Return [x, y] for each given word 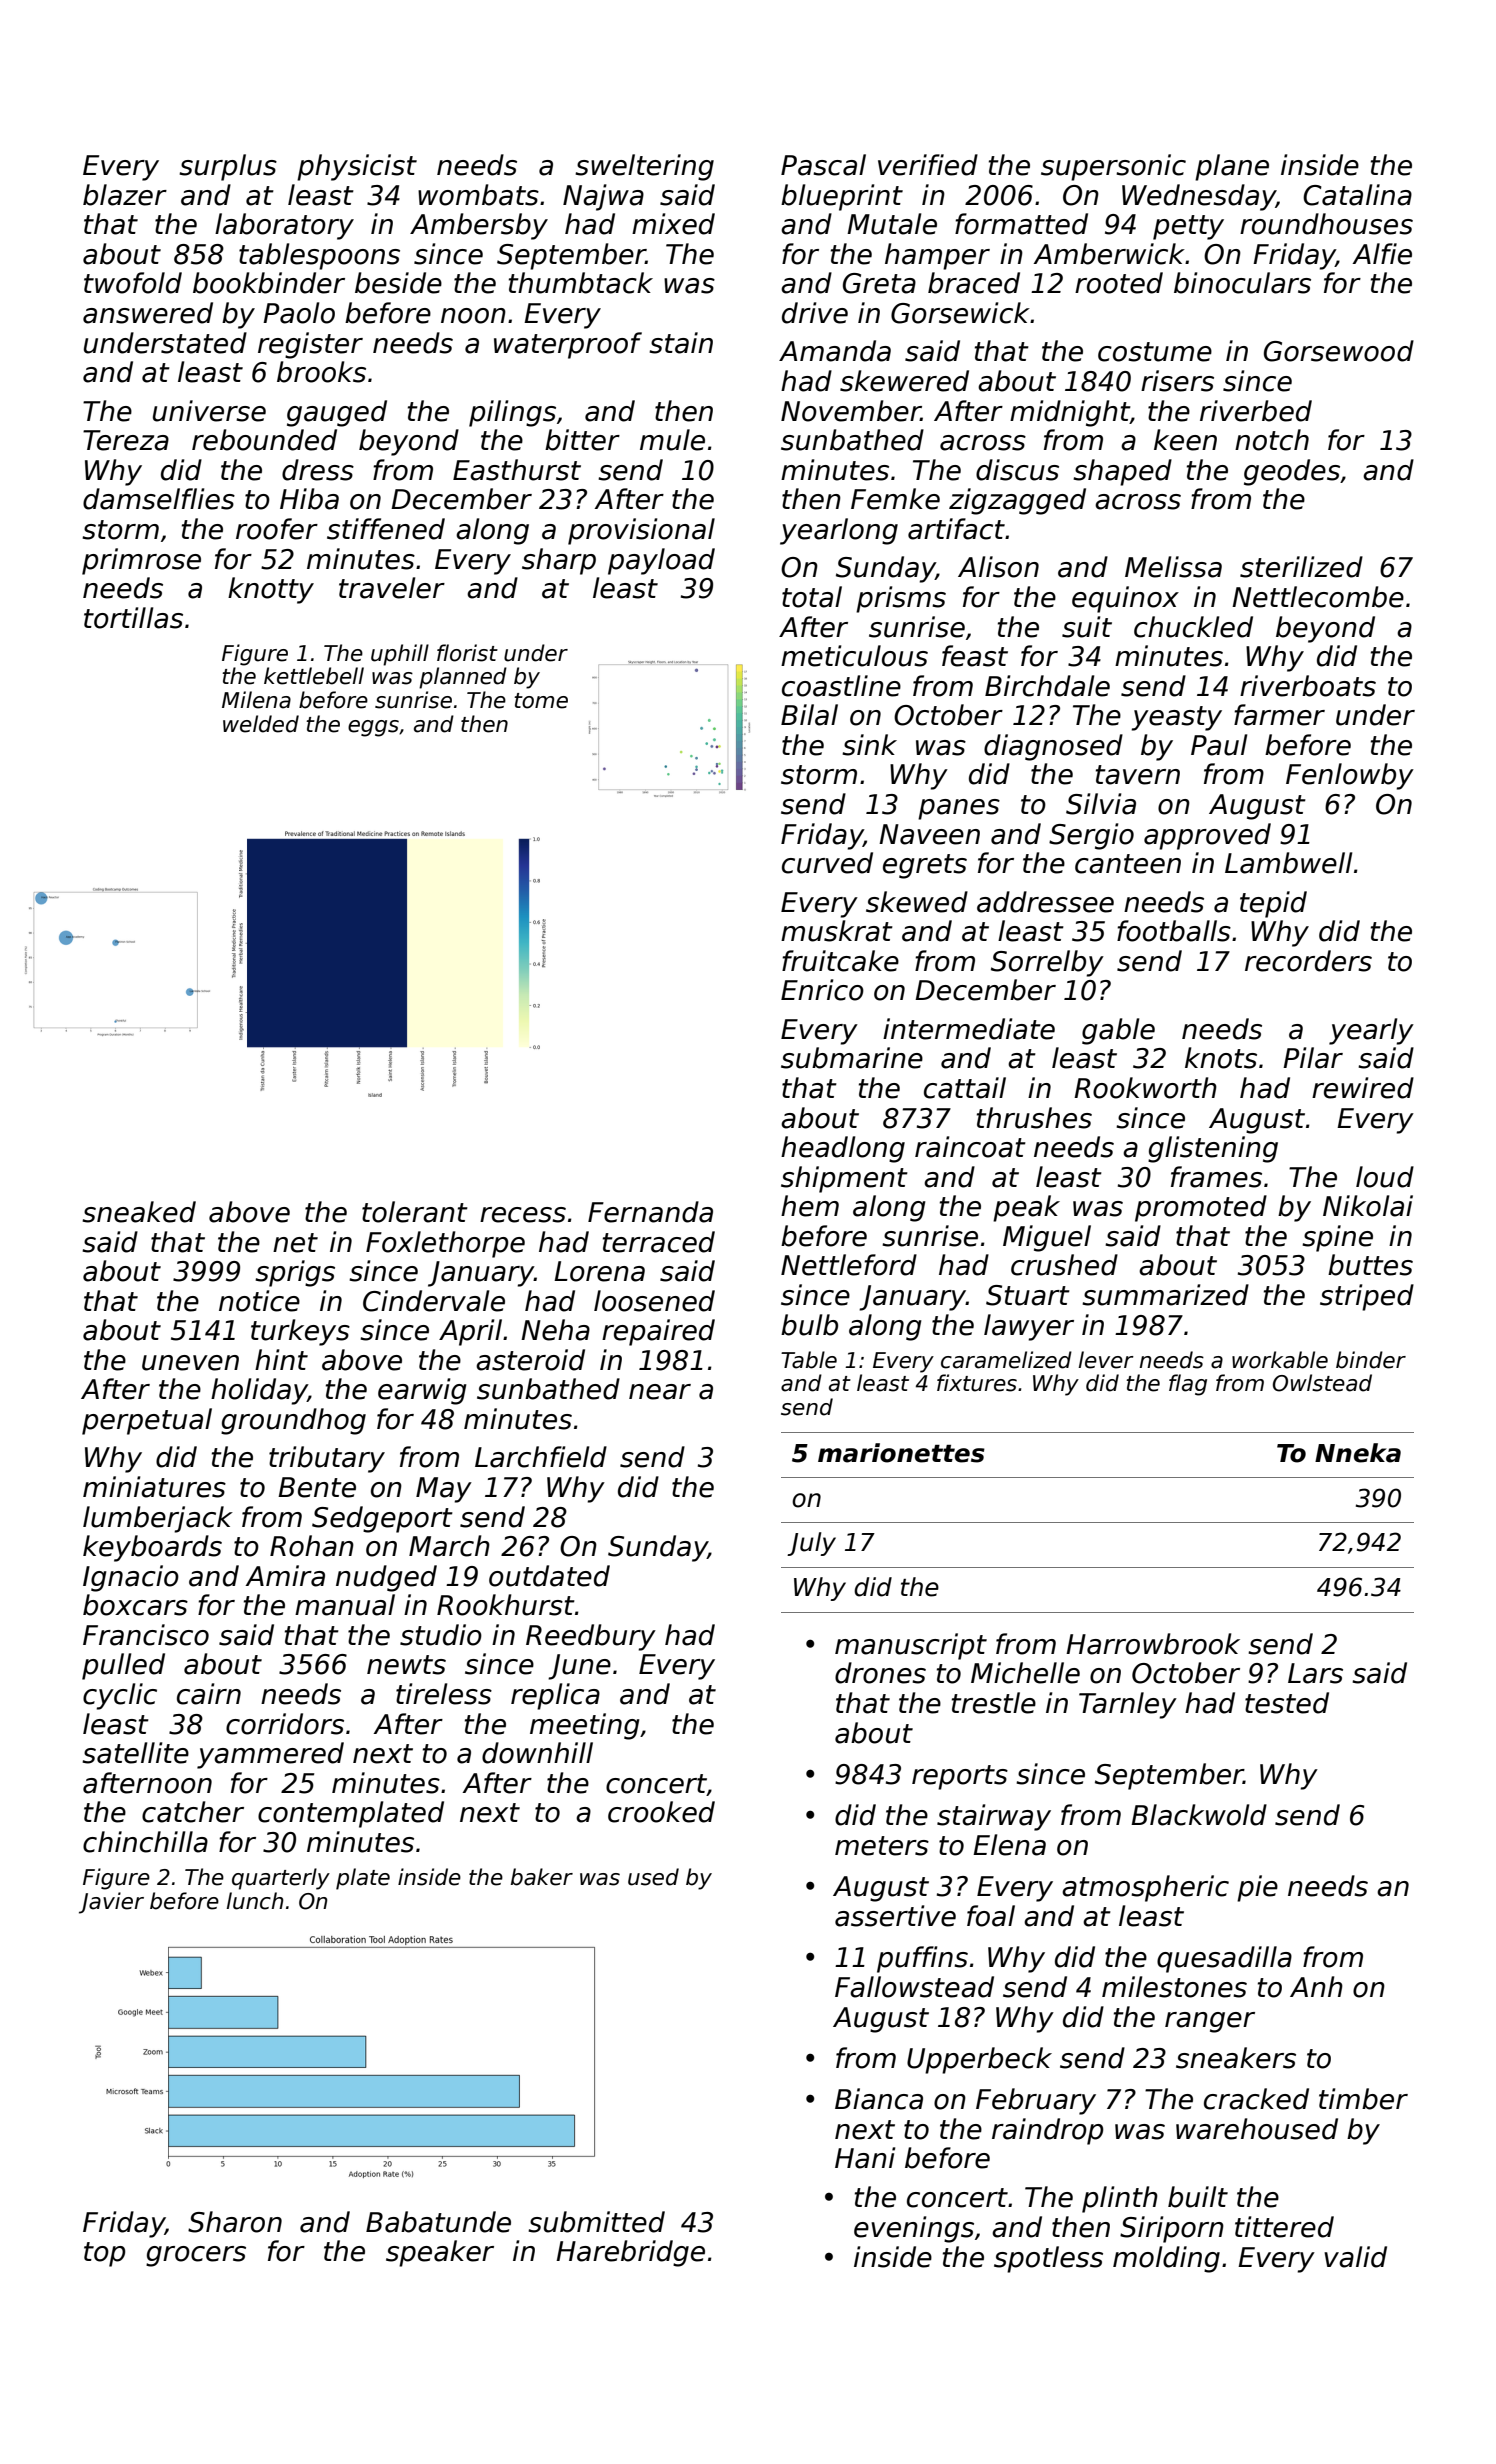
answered [148, 313]
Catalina [1357, 195]
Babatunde [438, 2222]
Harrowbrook [1153, 1644]
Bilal [809, 715]
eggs [373, 728]
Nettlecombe [1318, 597]
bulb [809, 1325]
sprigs [295, 1273]
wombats [478, 195]
